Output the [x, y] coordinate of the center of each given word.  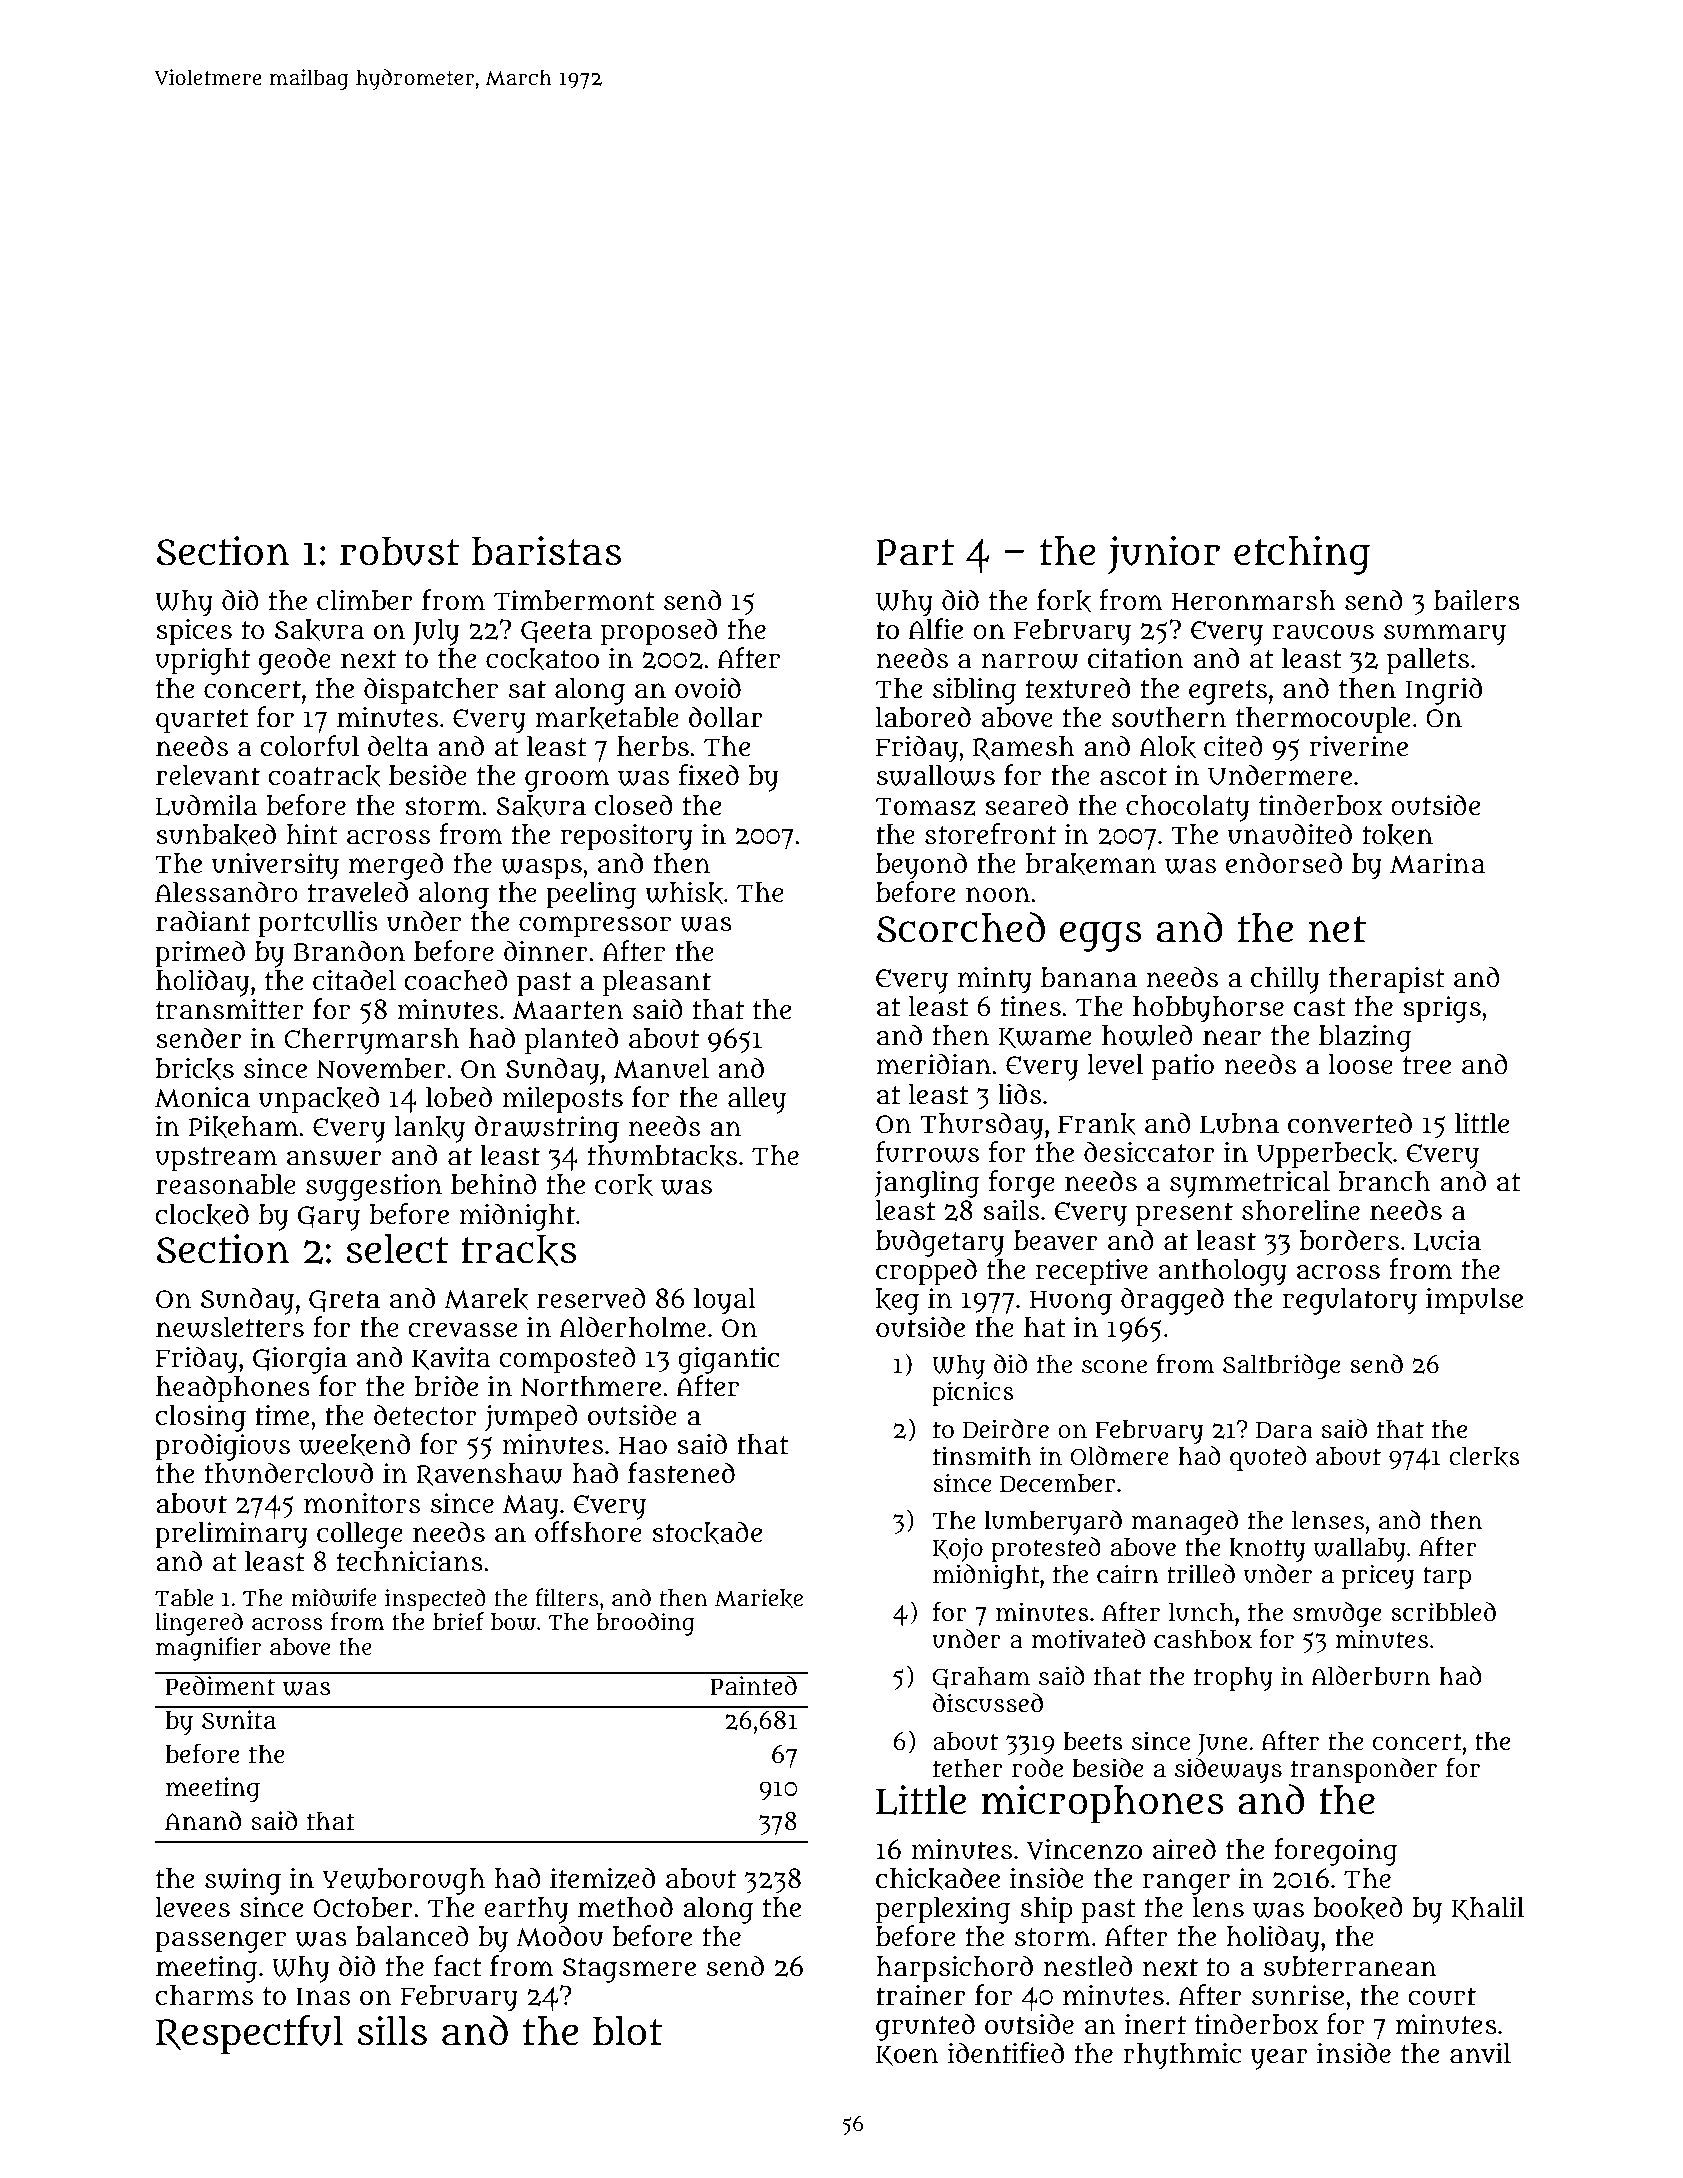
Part [915, 552]
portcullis [318, 924]
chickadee [938, 1879]
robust [400, 551]
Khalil [1487, 1908]
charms [204, 1995]
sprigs [1442, 1009]
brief [458, 1621]
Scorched [961, 927]
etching [1302, 555]
